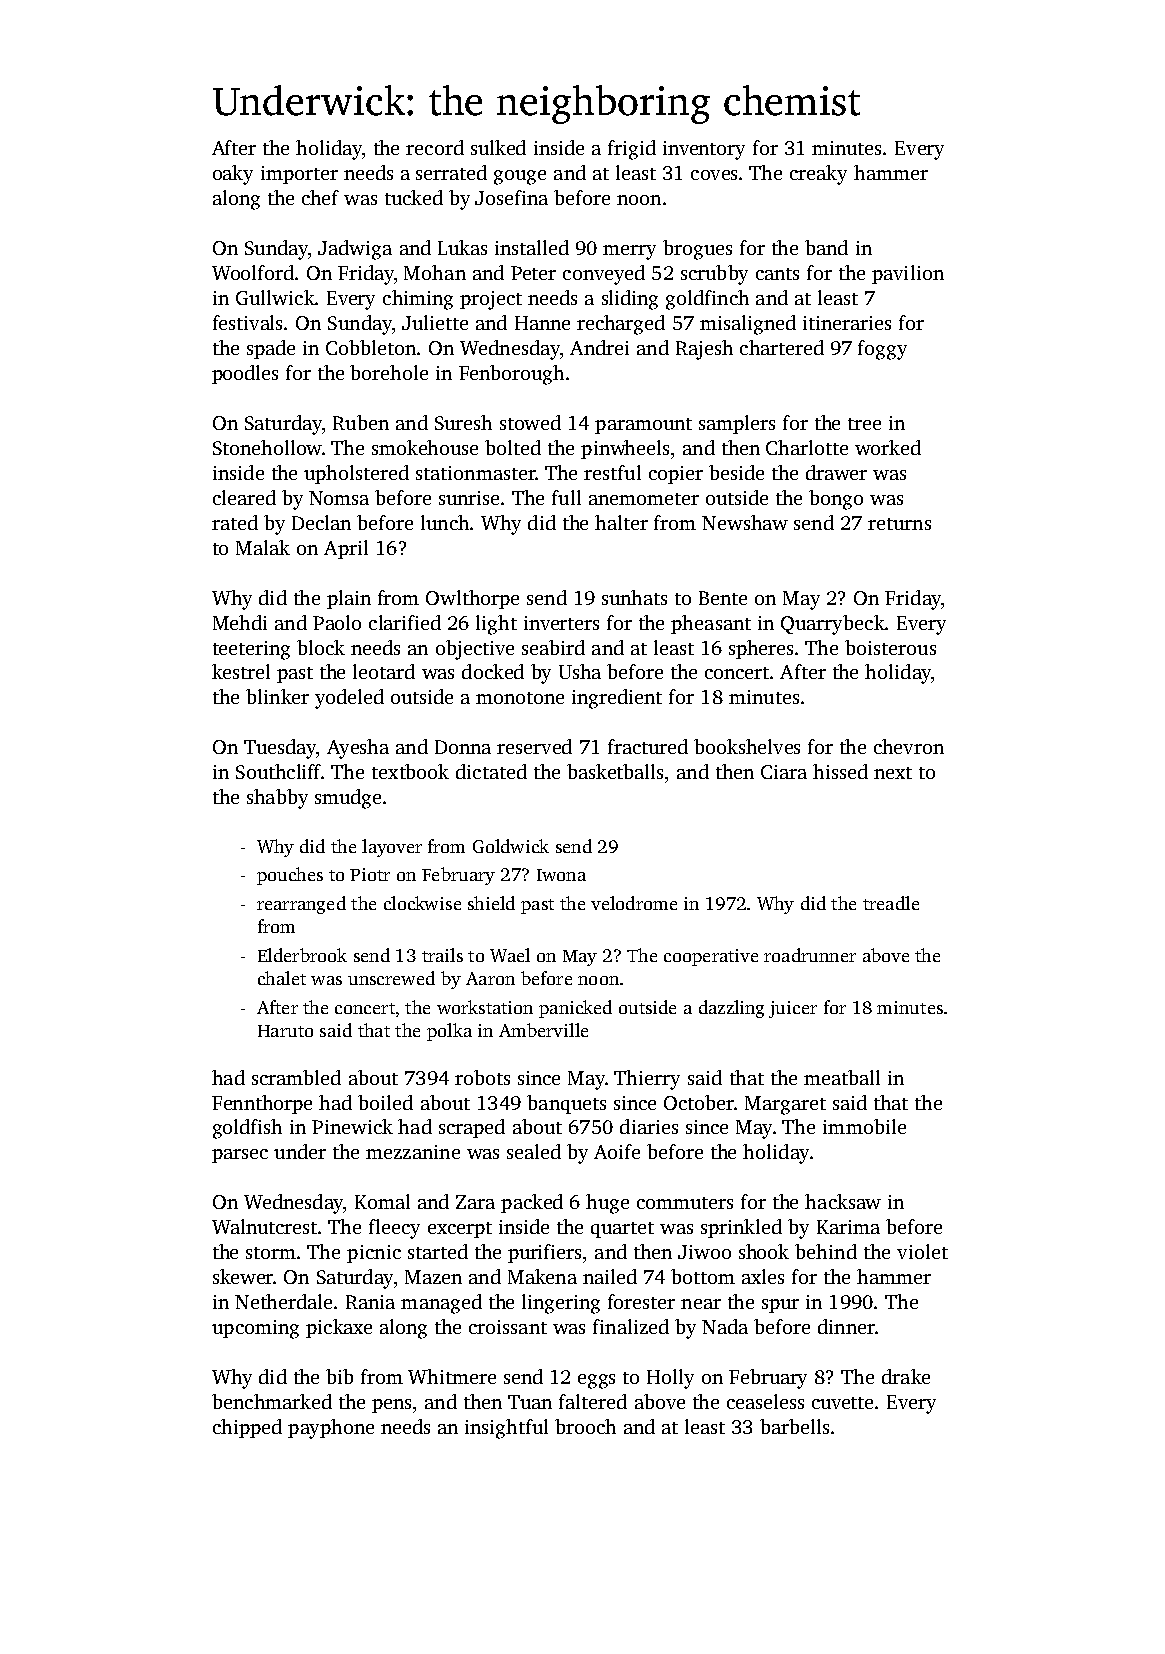 The height and width of the screenshot is (1654, 1165). What do you see at coordinates (784, 772) in the screenshot?
I see `Ciara` at bounding box center [784, 772].
